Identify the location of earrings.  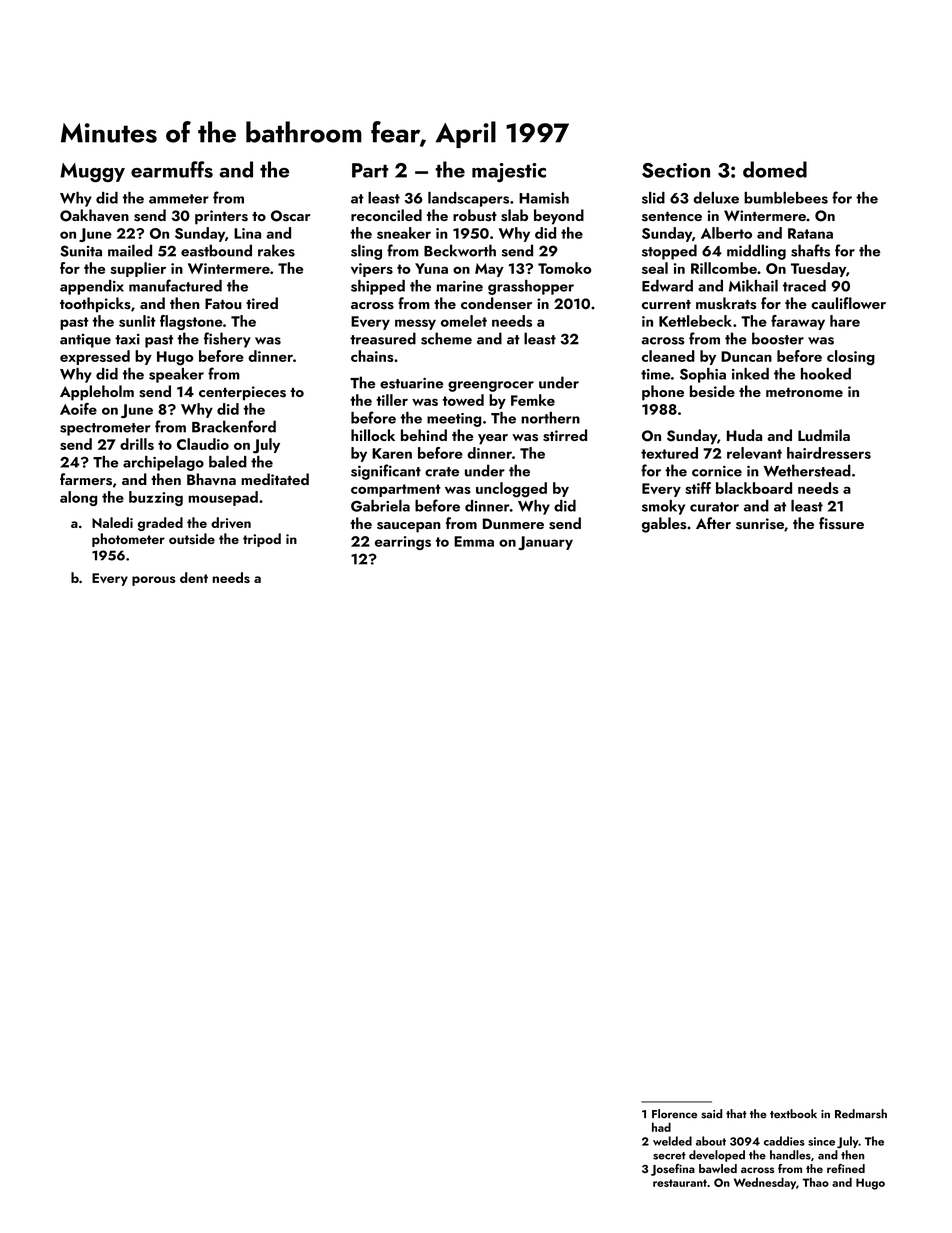
(403, 543).
